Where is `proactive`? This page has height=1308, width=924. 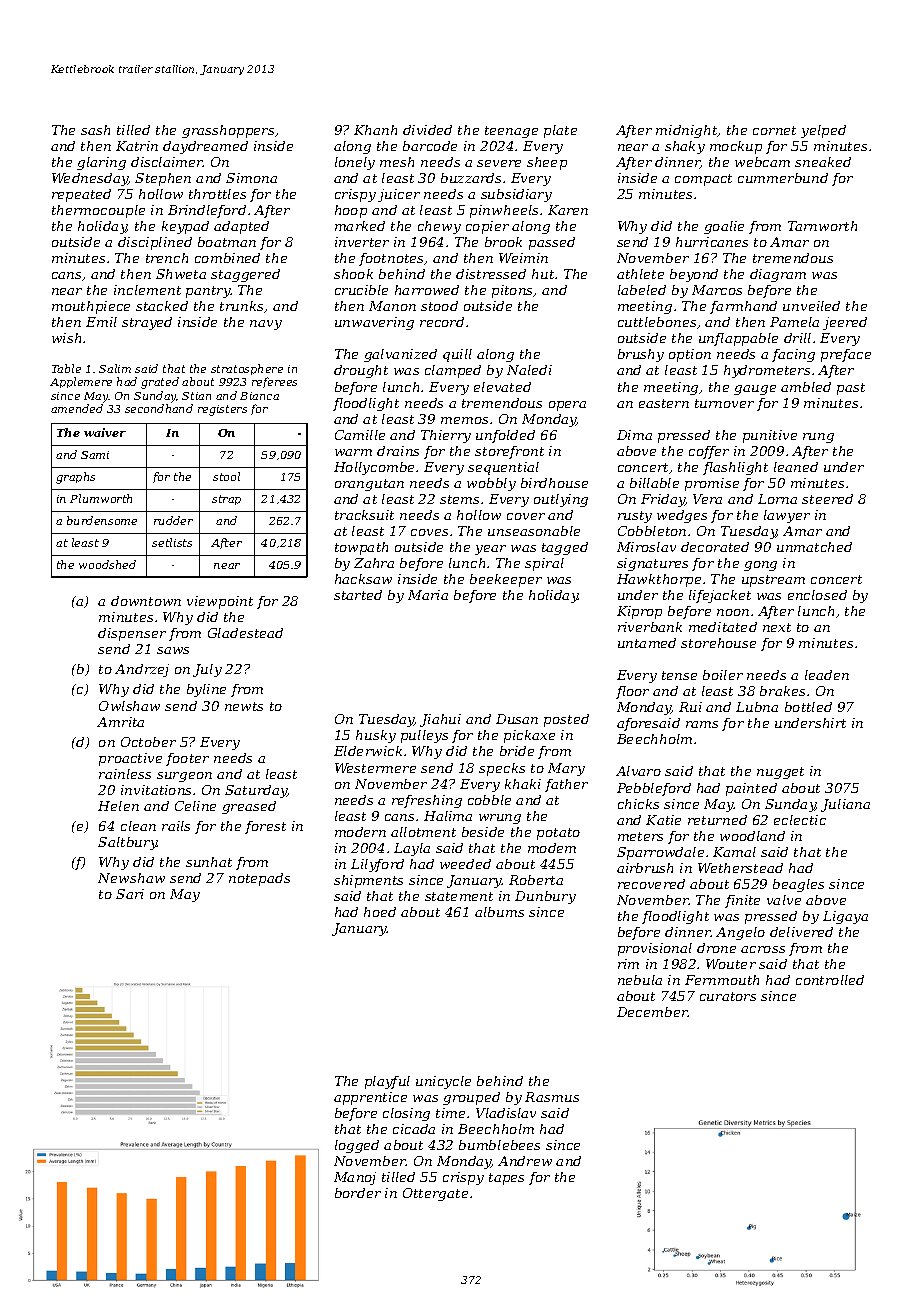 proactive is located at coordinates (130, 759).
